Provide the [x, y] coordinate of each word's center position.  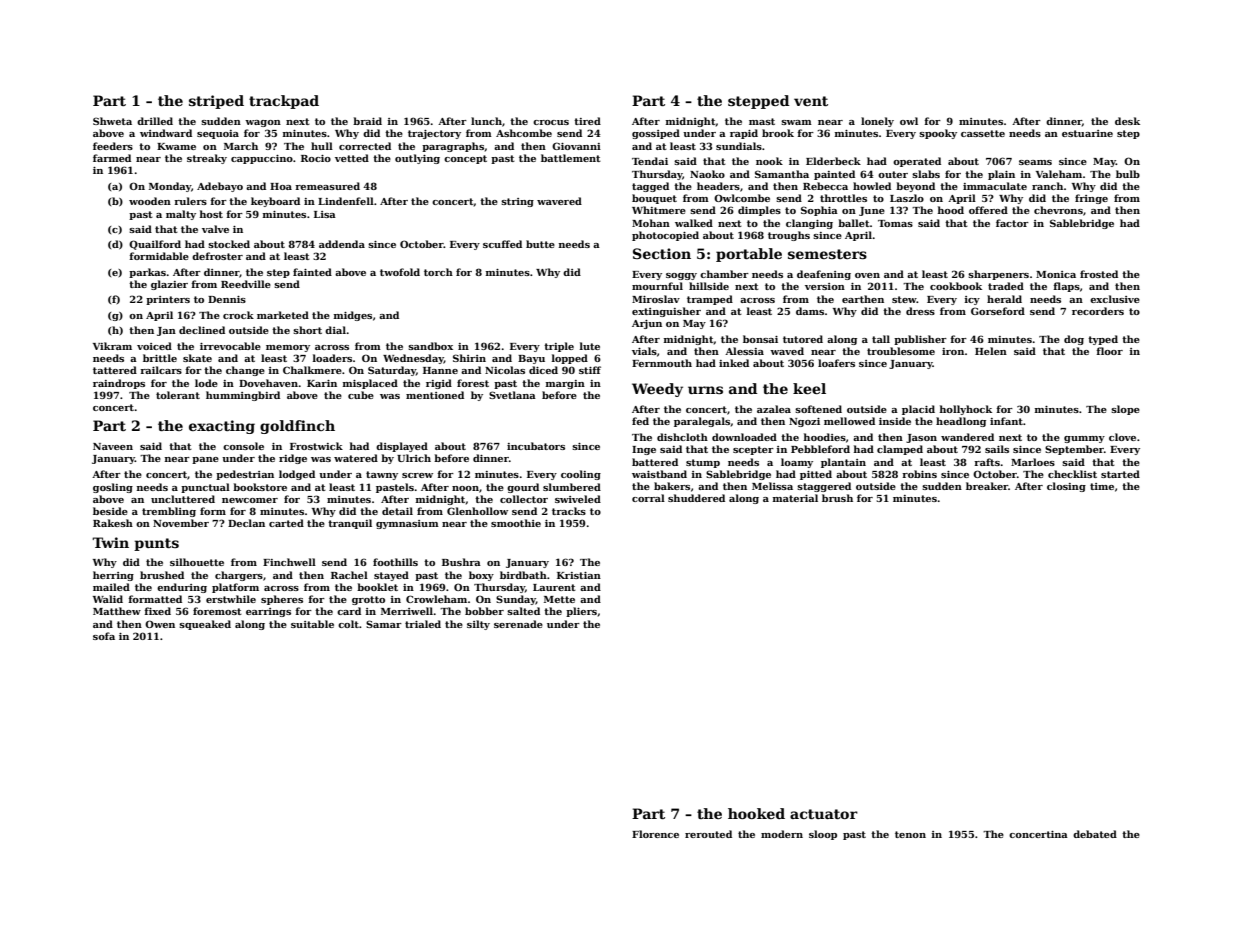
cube [361, 395]
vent [811, 101]
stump [703, 463]
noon [465, 488]
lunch [486, 121]
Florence [655, 834]
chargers [239, 576]
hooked [756, 813]
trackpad [284, 102]
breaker [987, 486]
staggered [824, 487]
